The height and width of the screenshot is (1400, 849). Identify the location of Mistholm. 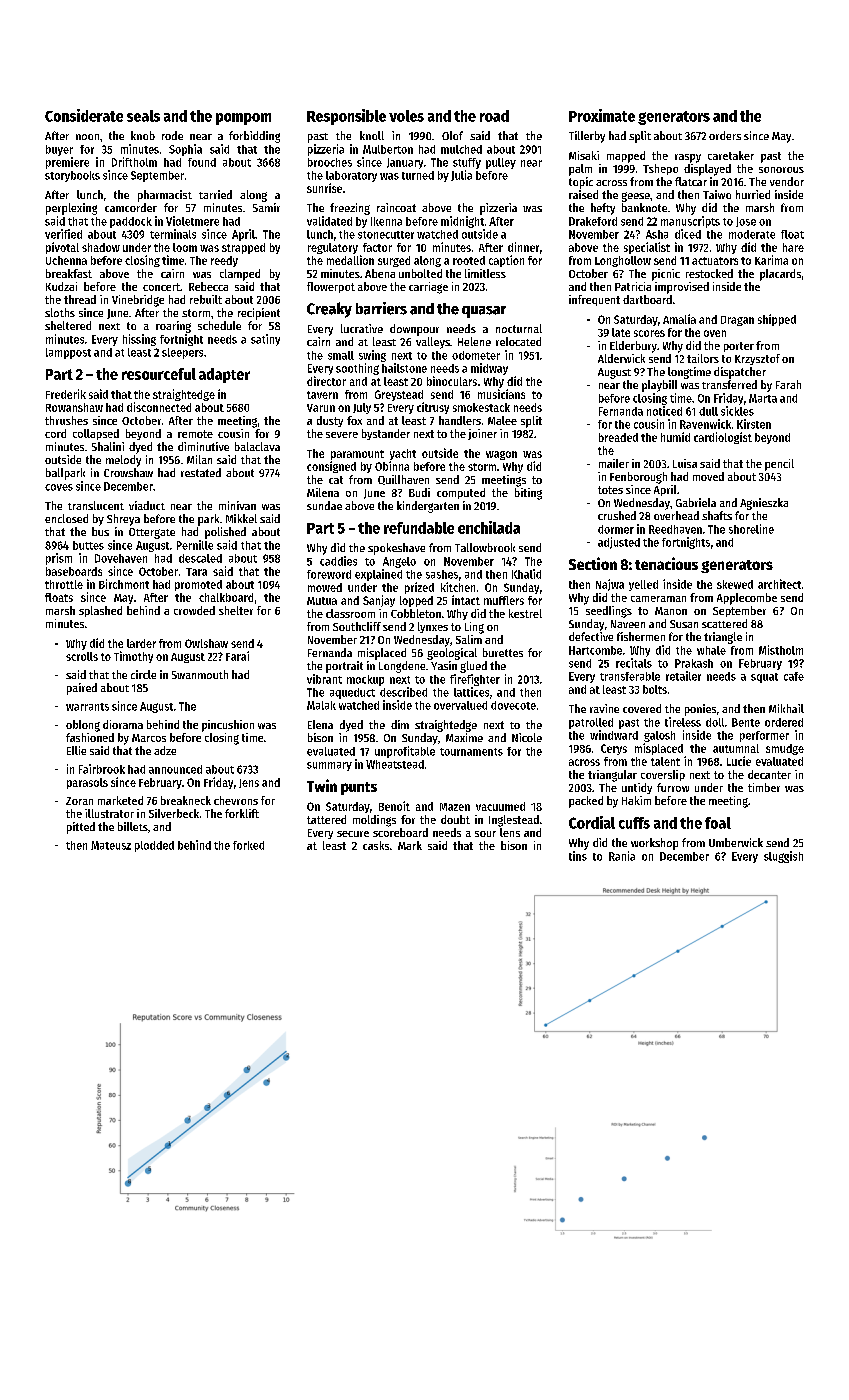
(781, 650).
